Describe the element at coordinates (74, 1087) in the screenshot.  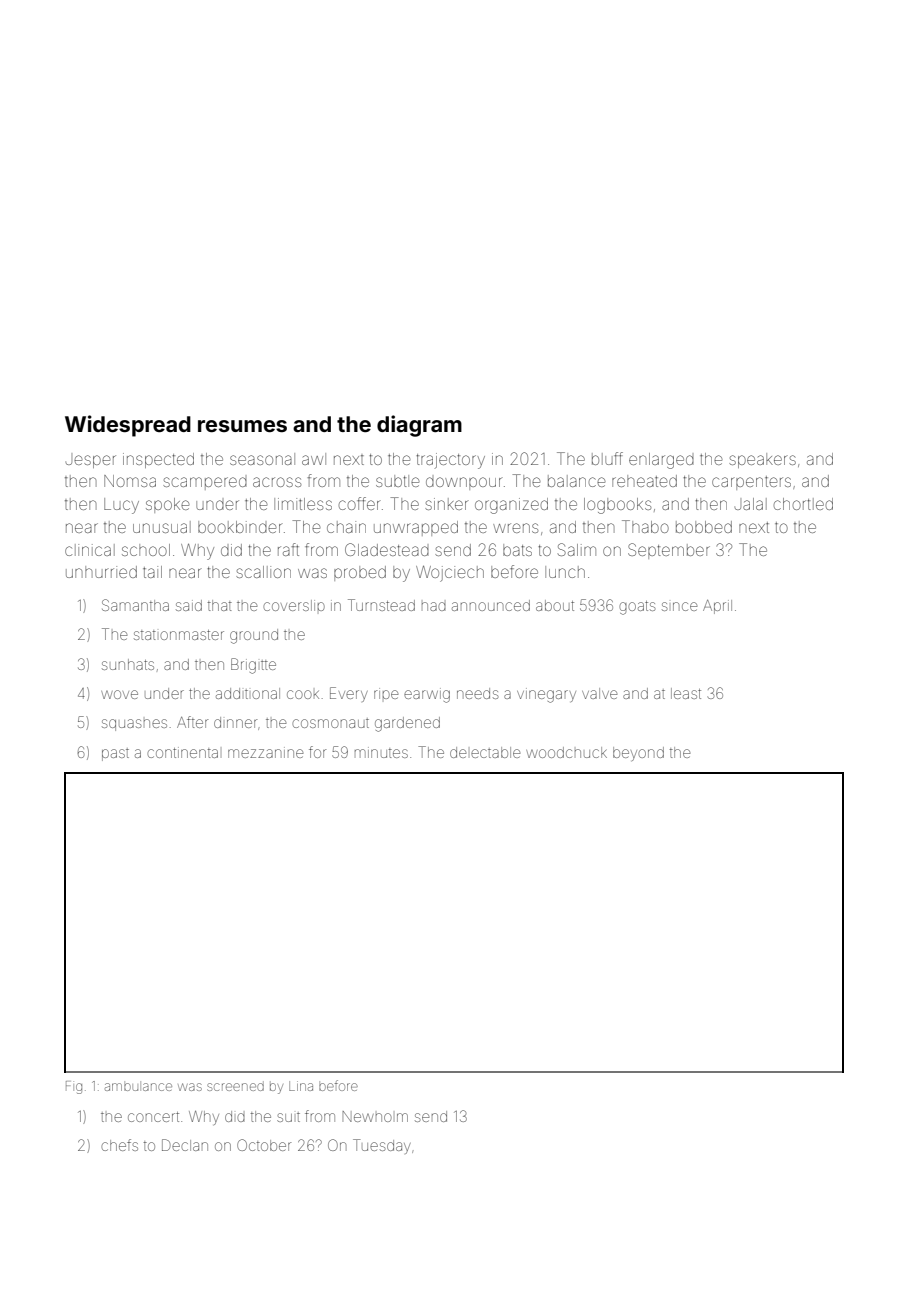
I see `Fig` at that location.
